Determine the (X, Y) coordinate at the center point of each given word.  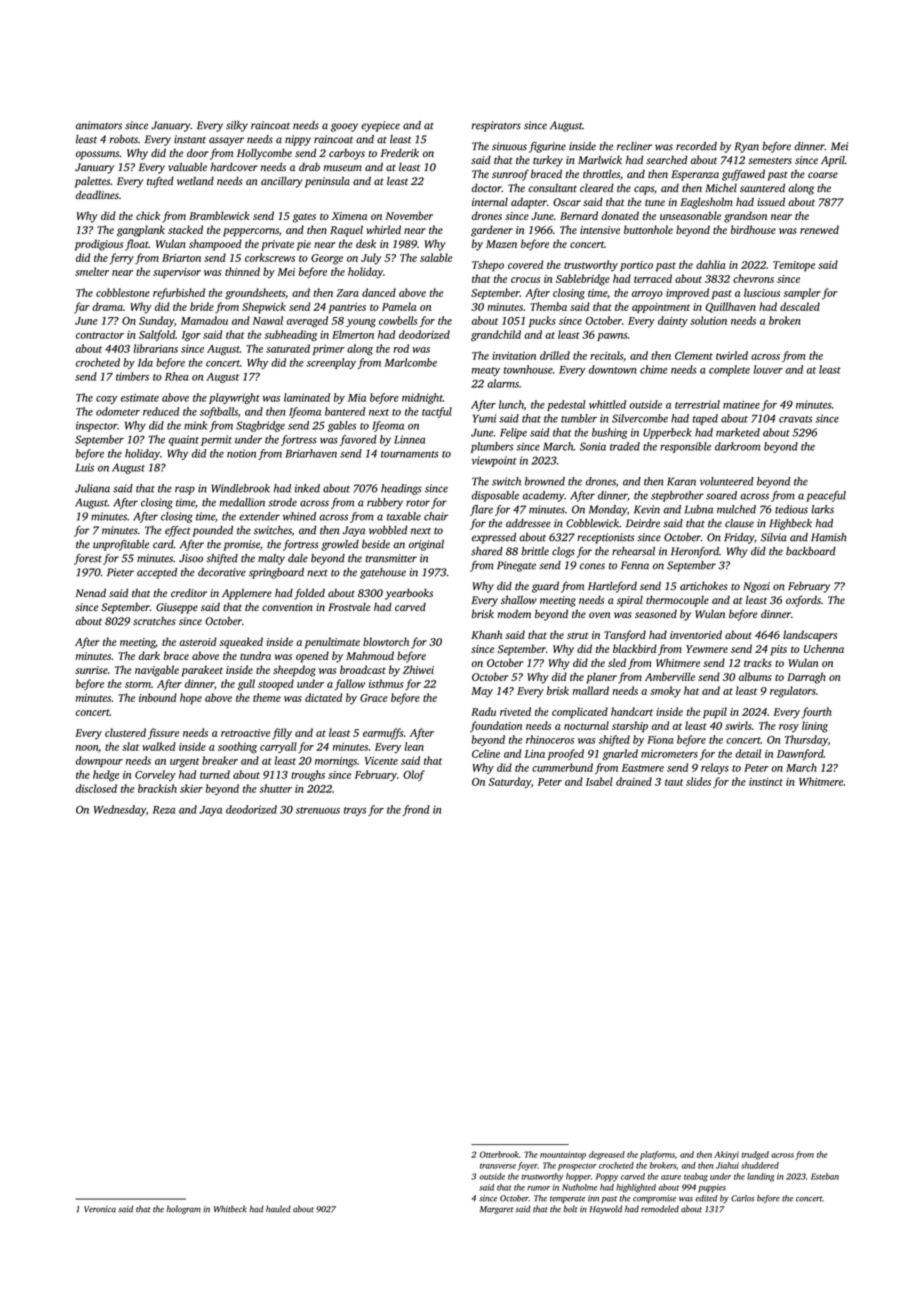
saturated (288, 348)
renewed (819, 229)
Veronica (100, 1209)
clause (739, 523)
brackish (157, 788)
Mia (357, 397)
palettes (92, 182)
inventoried (696, 634)
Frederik (400, 152)
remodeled (660, 1209)
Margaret (496, 1210)
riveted (515, 711)
